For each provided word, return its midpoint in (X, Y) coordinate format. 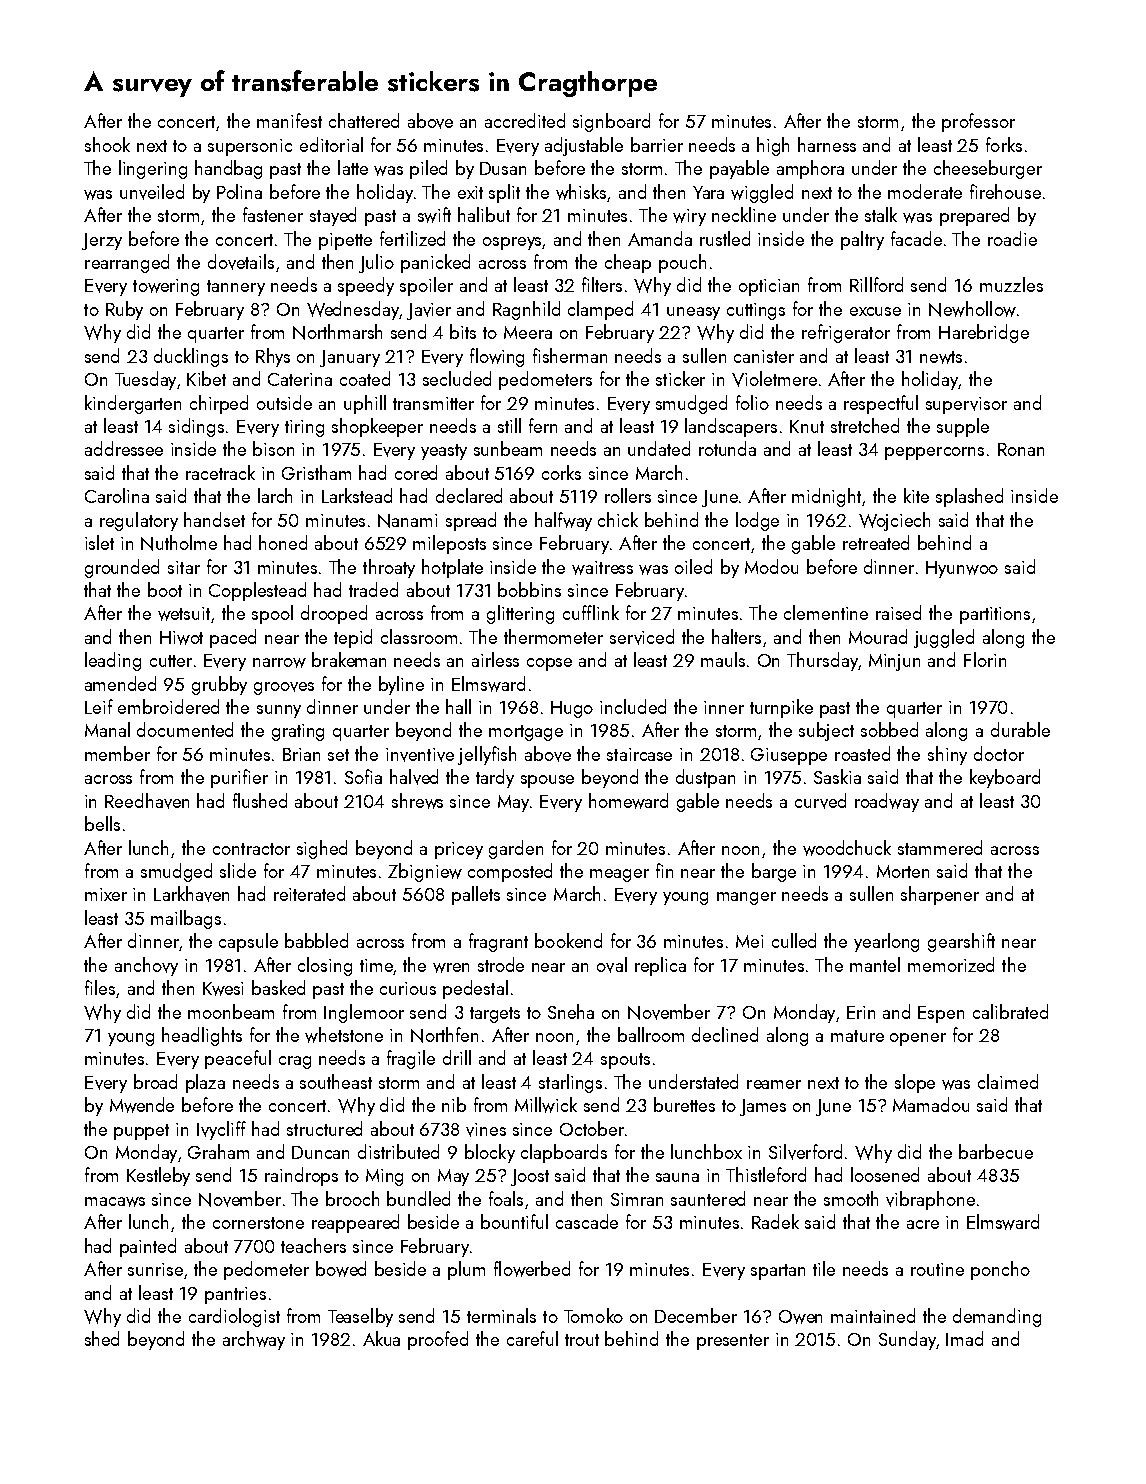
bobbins (529, 589)
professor (978, 122)
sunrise (155, 1269)
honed (283, 542)
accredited (525, 120)
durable (1020, 729)
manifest (289, 120)
